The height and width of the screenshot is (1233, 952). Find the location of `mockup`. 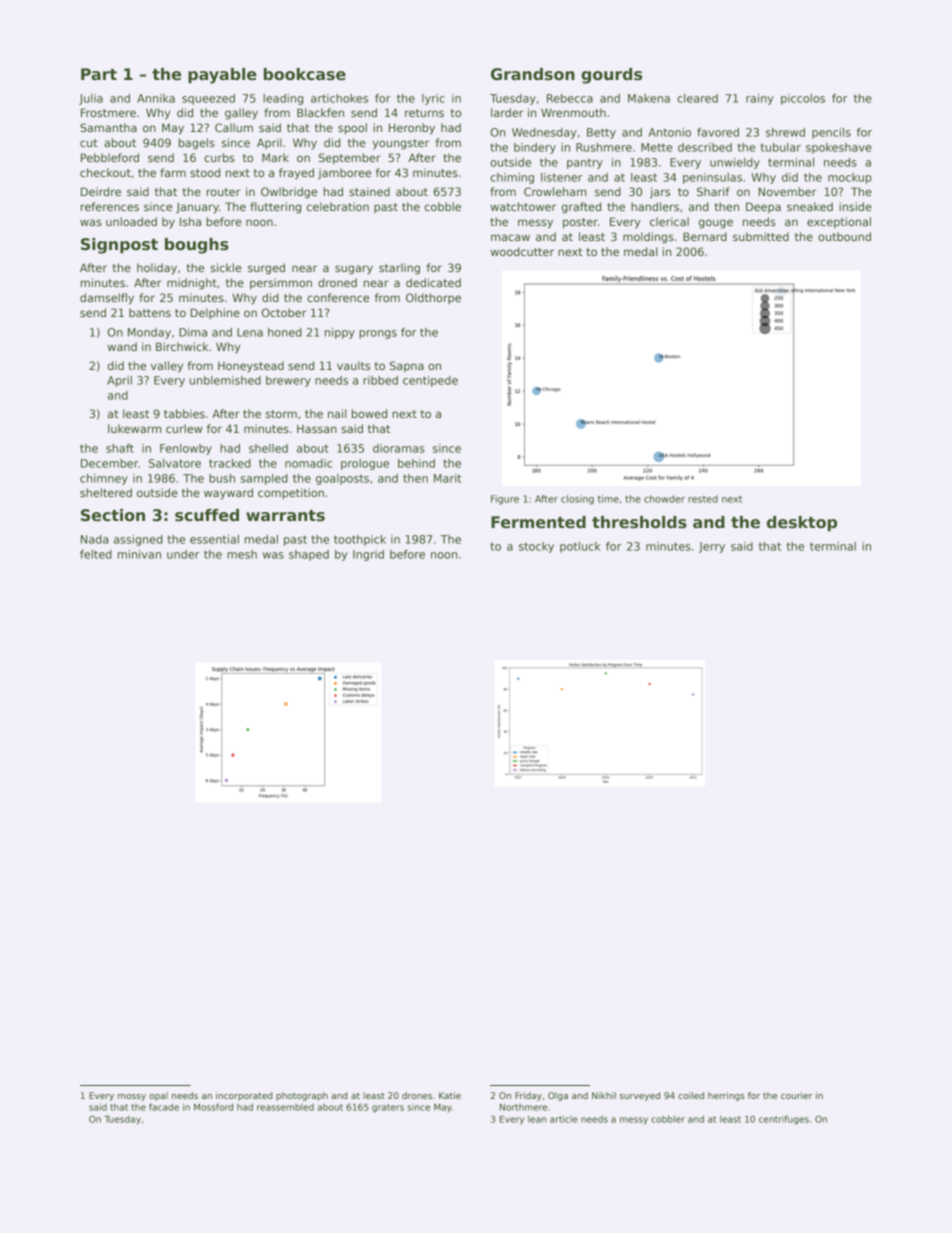

mockup is located at coordinates (850, 178).
